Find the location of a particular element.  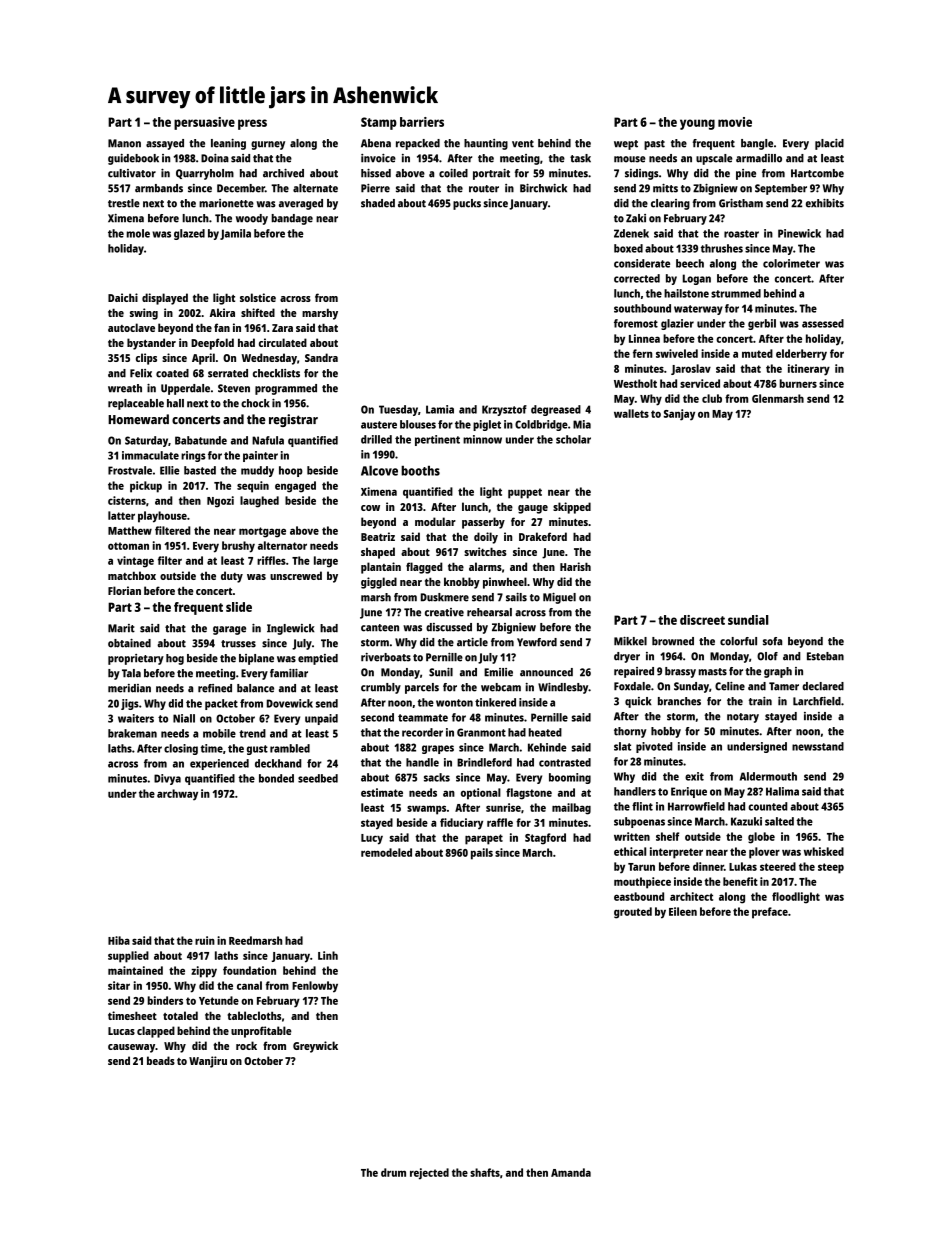

Divya is located at coordinates (167, 779).
